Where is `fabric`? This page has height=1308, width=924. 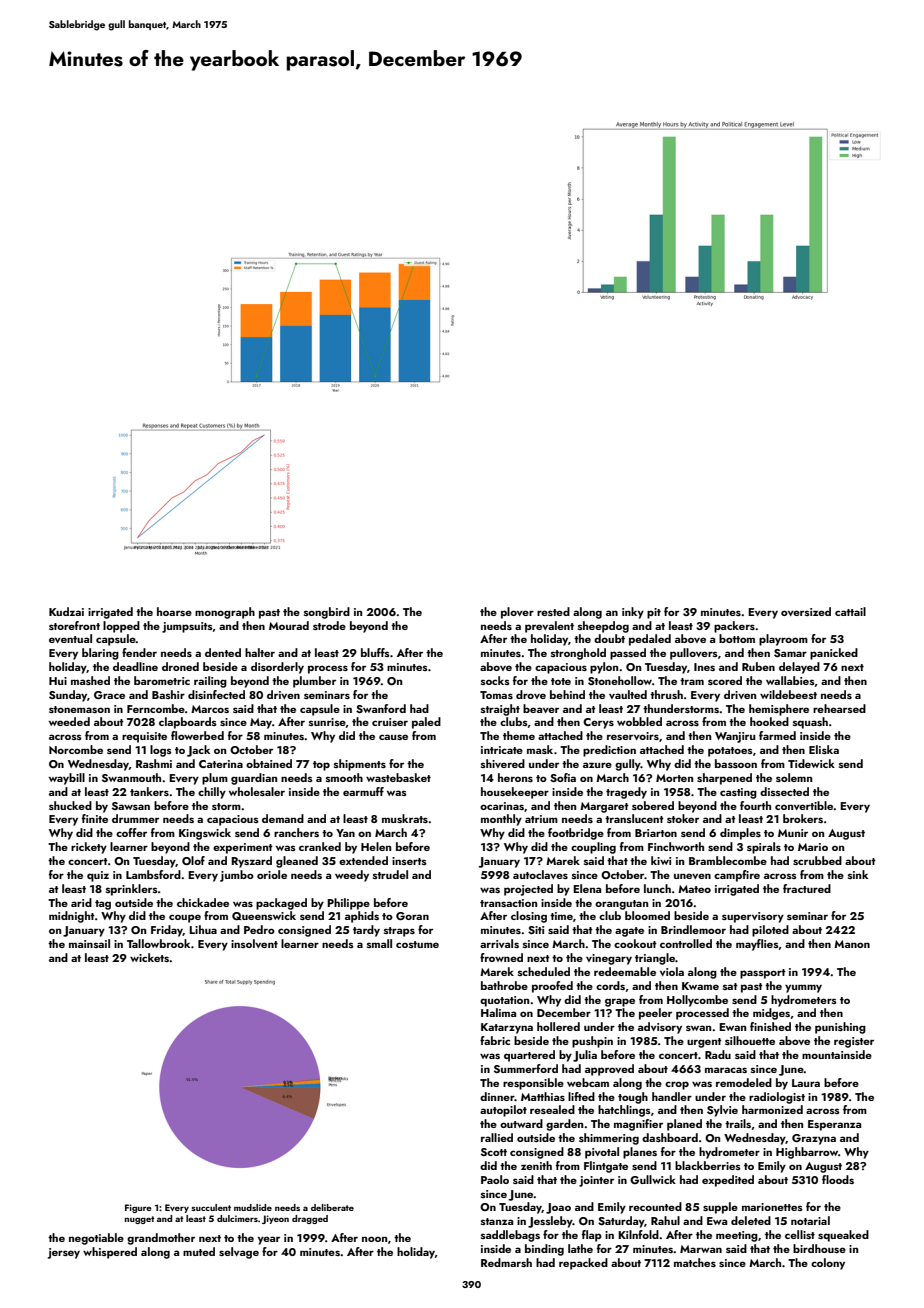
fabric is located at coordinates (495, 1040).
